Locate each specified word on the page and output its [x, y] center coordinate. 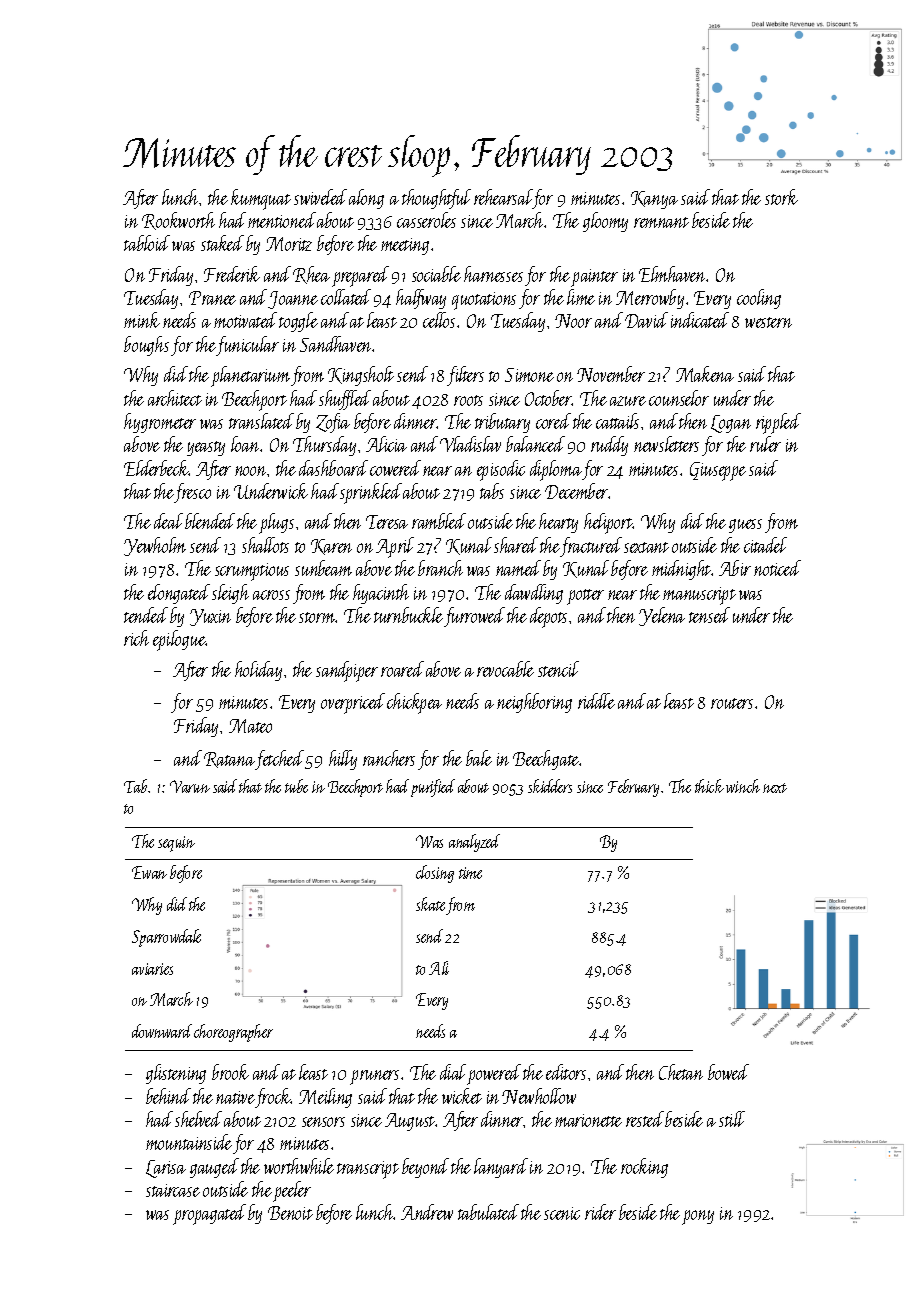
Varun [190, 786]
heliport [608, 523]
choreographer [233, 1033]
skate [430, 904]
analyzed [474, 843]
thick [709, 786]
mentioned [282, 220]
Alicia [386, 444]
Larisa [166, 1169]
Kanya [654, 200]
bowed [728, 1072]
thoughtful [436, 199]
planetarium [250, 376]
